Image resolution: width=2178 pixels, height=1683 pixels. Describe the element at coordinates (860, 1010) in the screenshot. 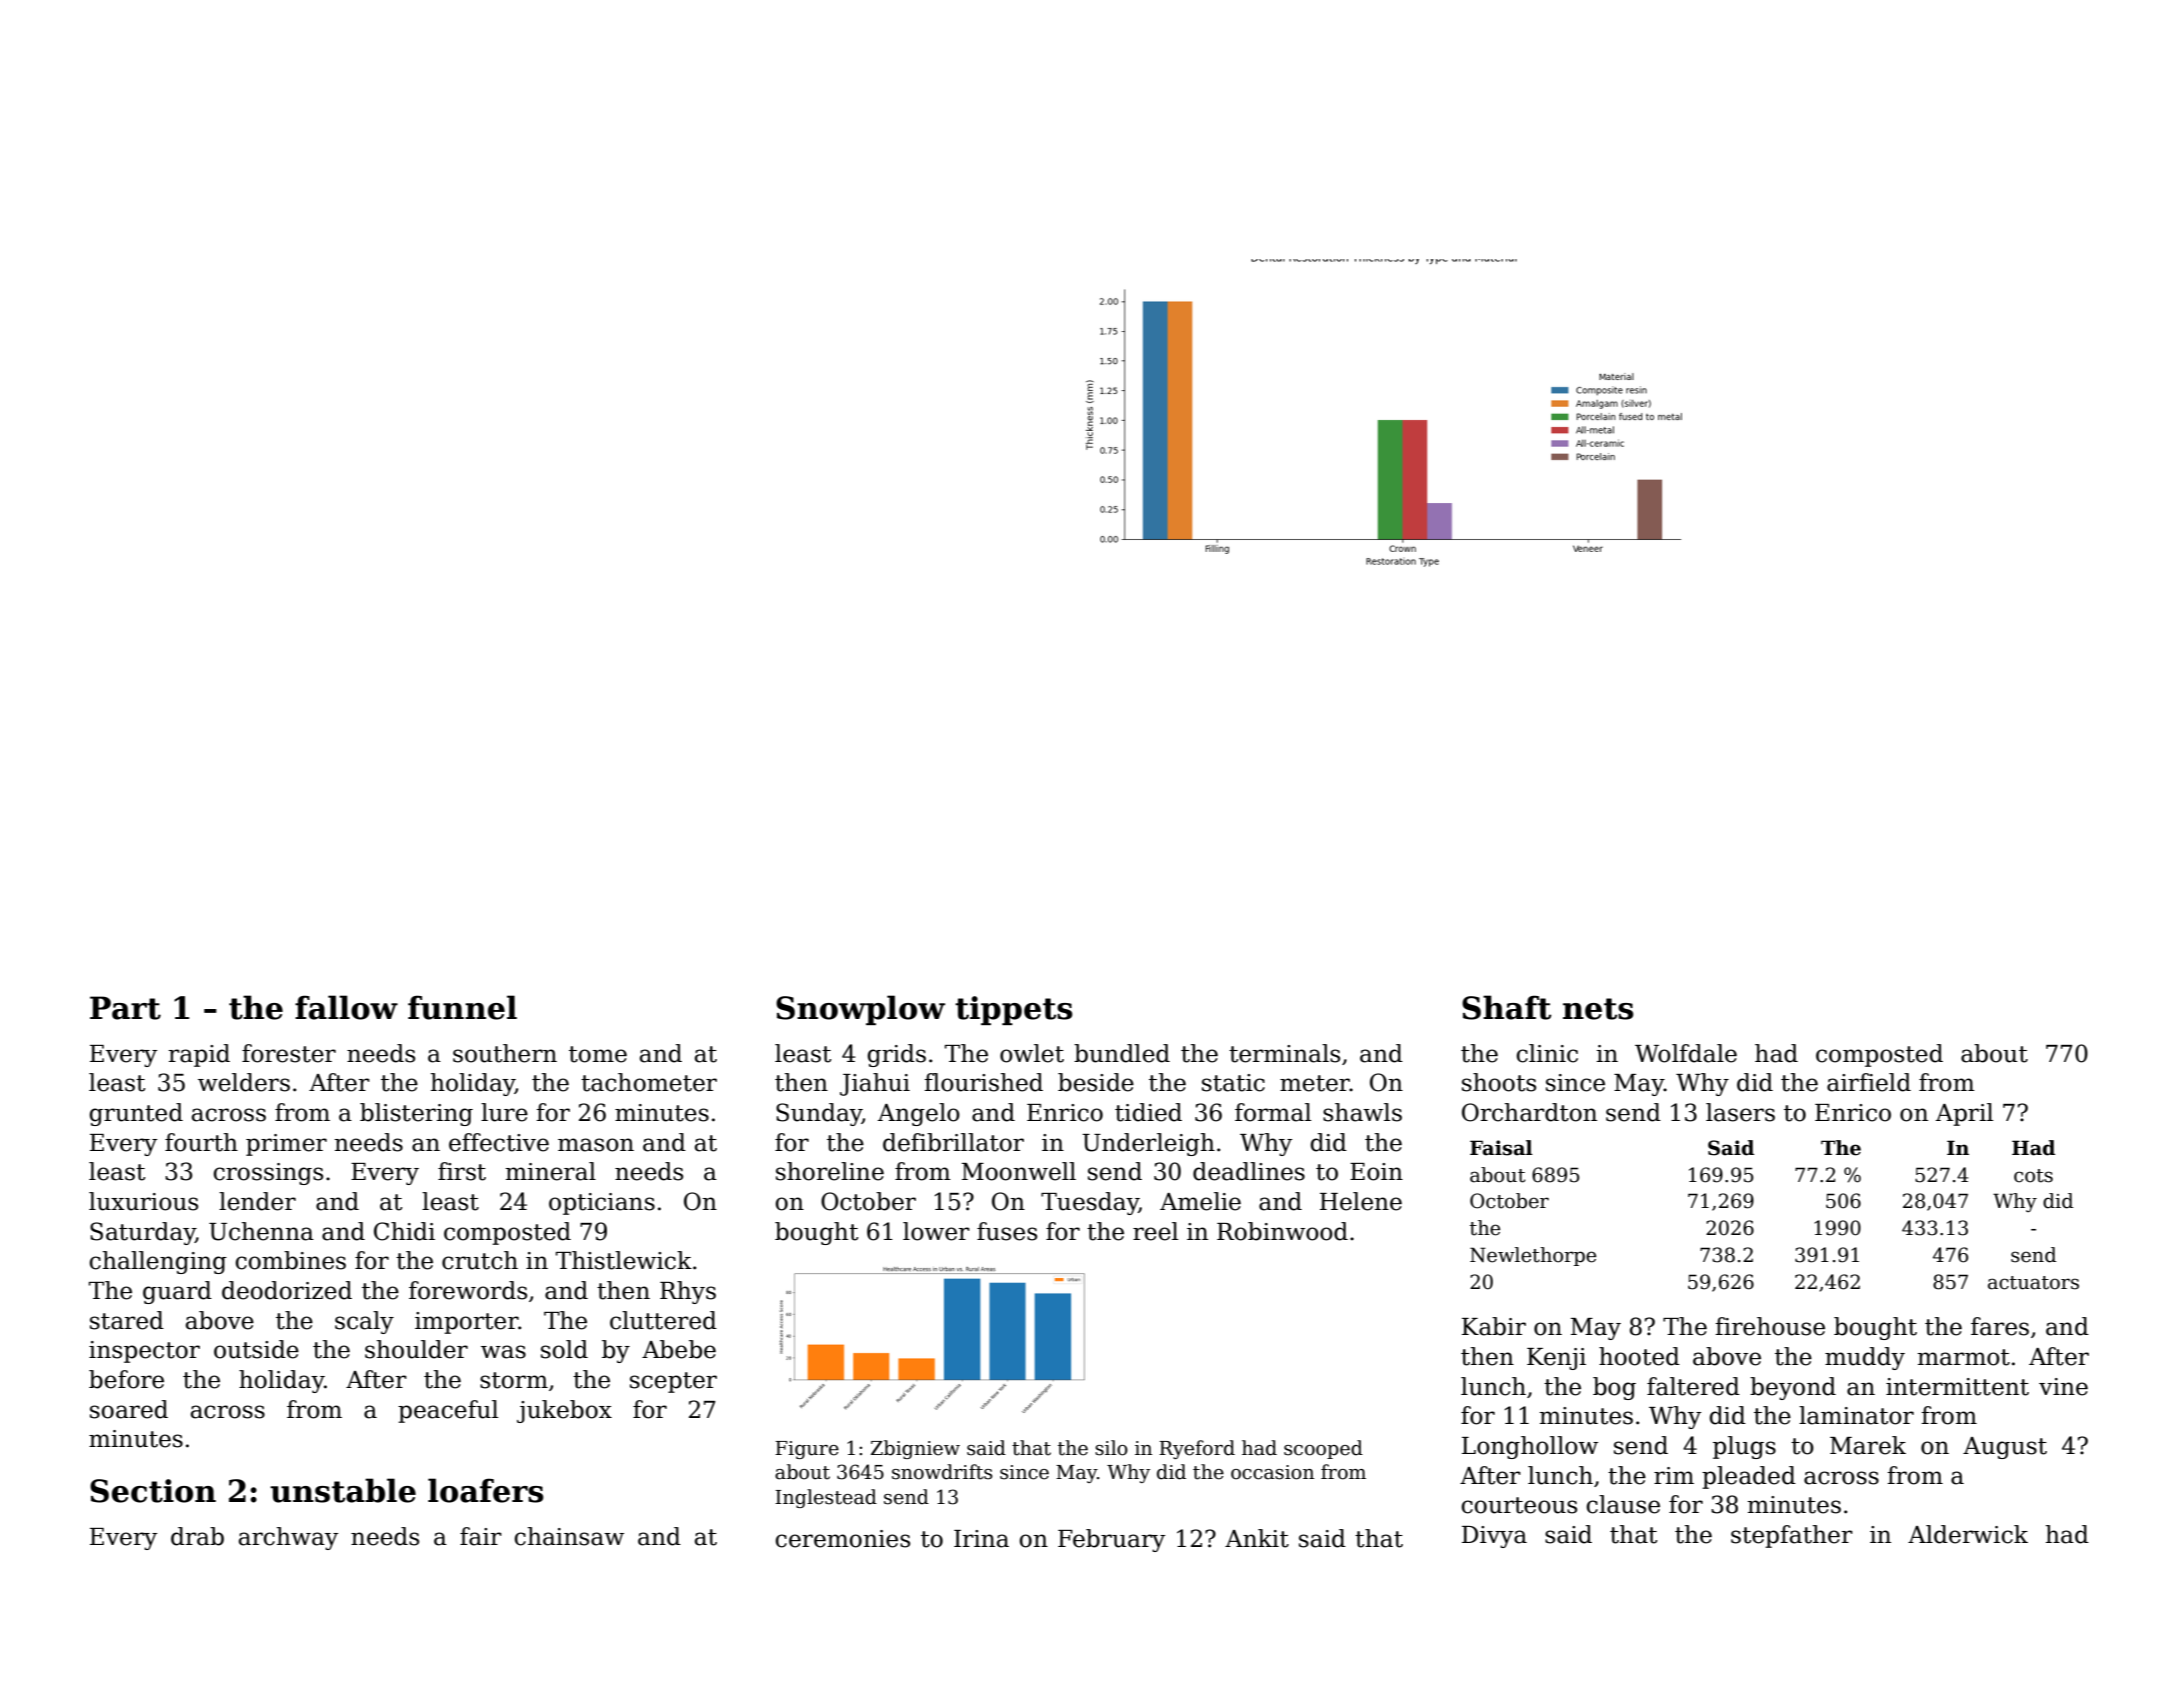

I see `Snowplow` at that location.
